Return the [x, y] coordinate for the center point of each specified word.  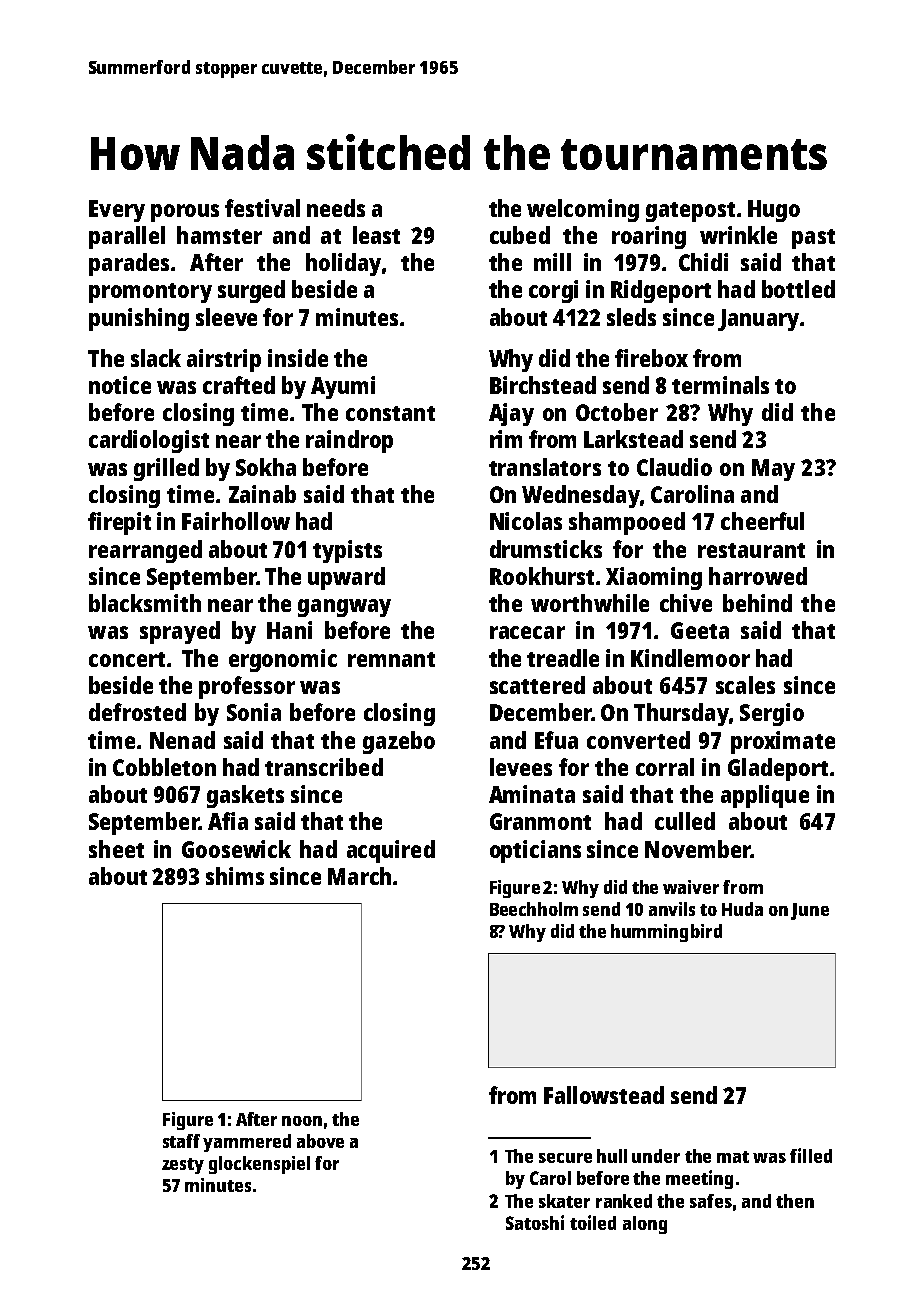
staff [181, 1141]
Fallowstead [604, 1095]
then [795, 1201]
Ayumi [343, 387]
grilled [166, 469]
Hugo [774, 211]
